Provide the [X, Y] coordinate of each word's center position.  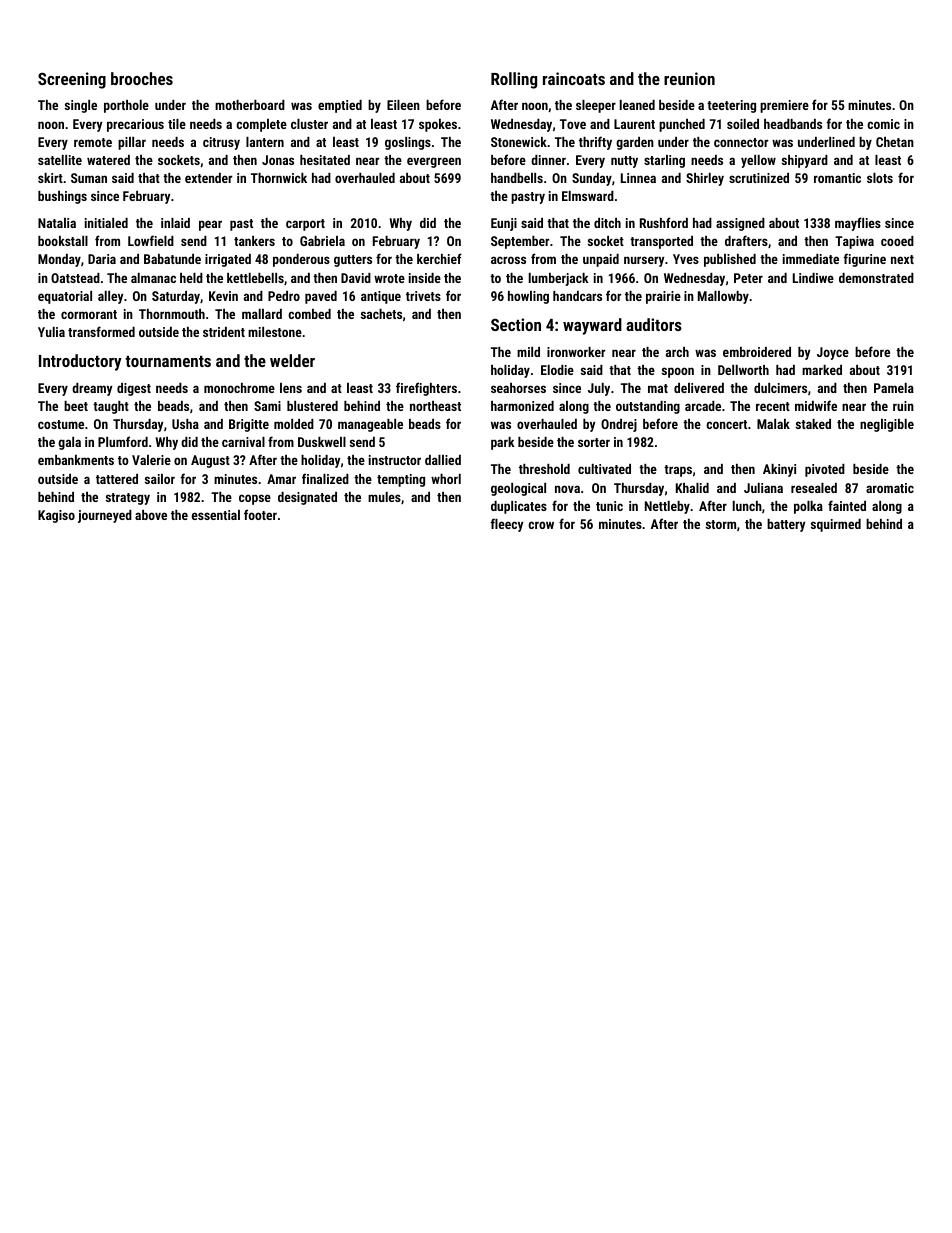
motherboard [250, 105]
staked [813, 424]
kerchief [439, 258]
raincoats [574, 78]
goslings [408, 143]
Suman [89, 178]
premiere [784, 106]
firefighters [426, 389]
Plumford [123, 441]
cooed [897, 241]
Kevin [223, 296]
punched [682, 125]
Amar [281, 479]
